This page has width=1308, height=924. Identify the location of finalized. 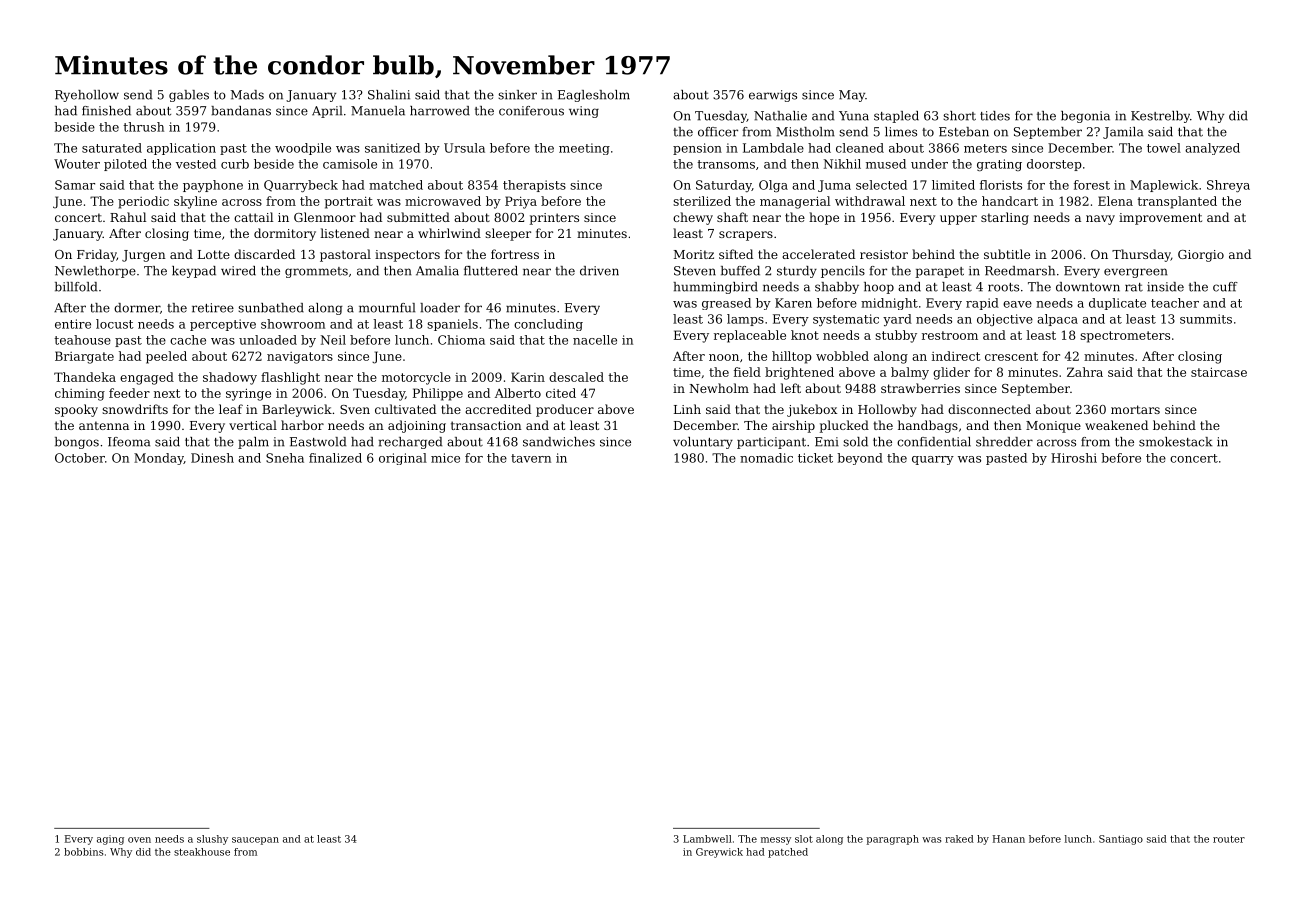
(335, 458).
